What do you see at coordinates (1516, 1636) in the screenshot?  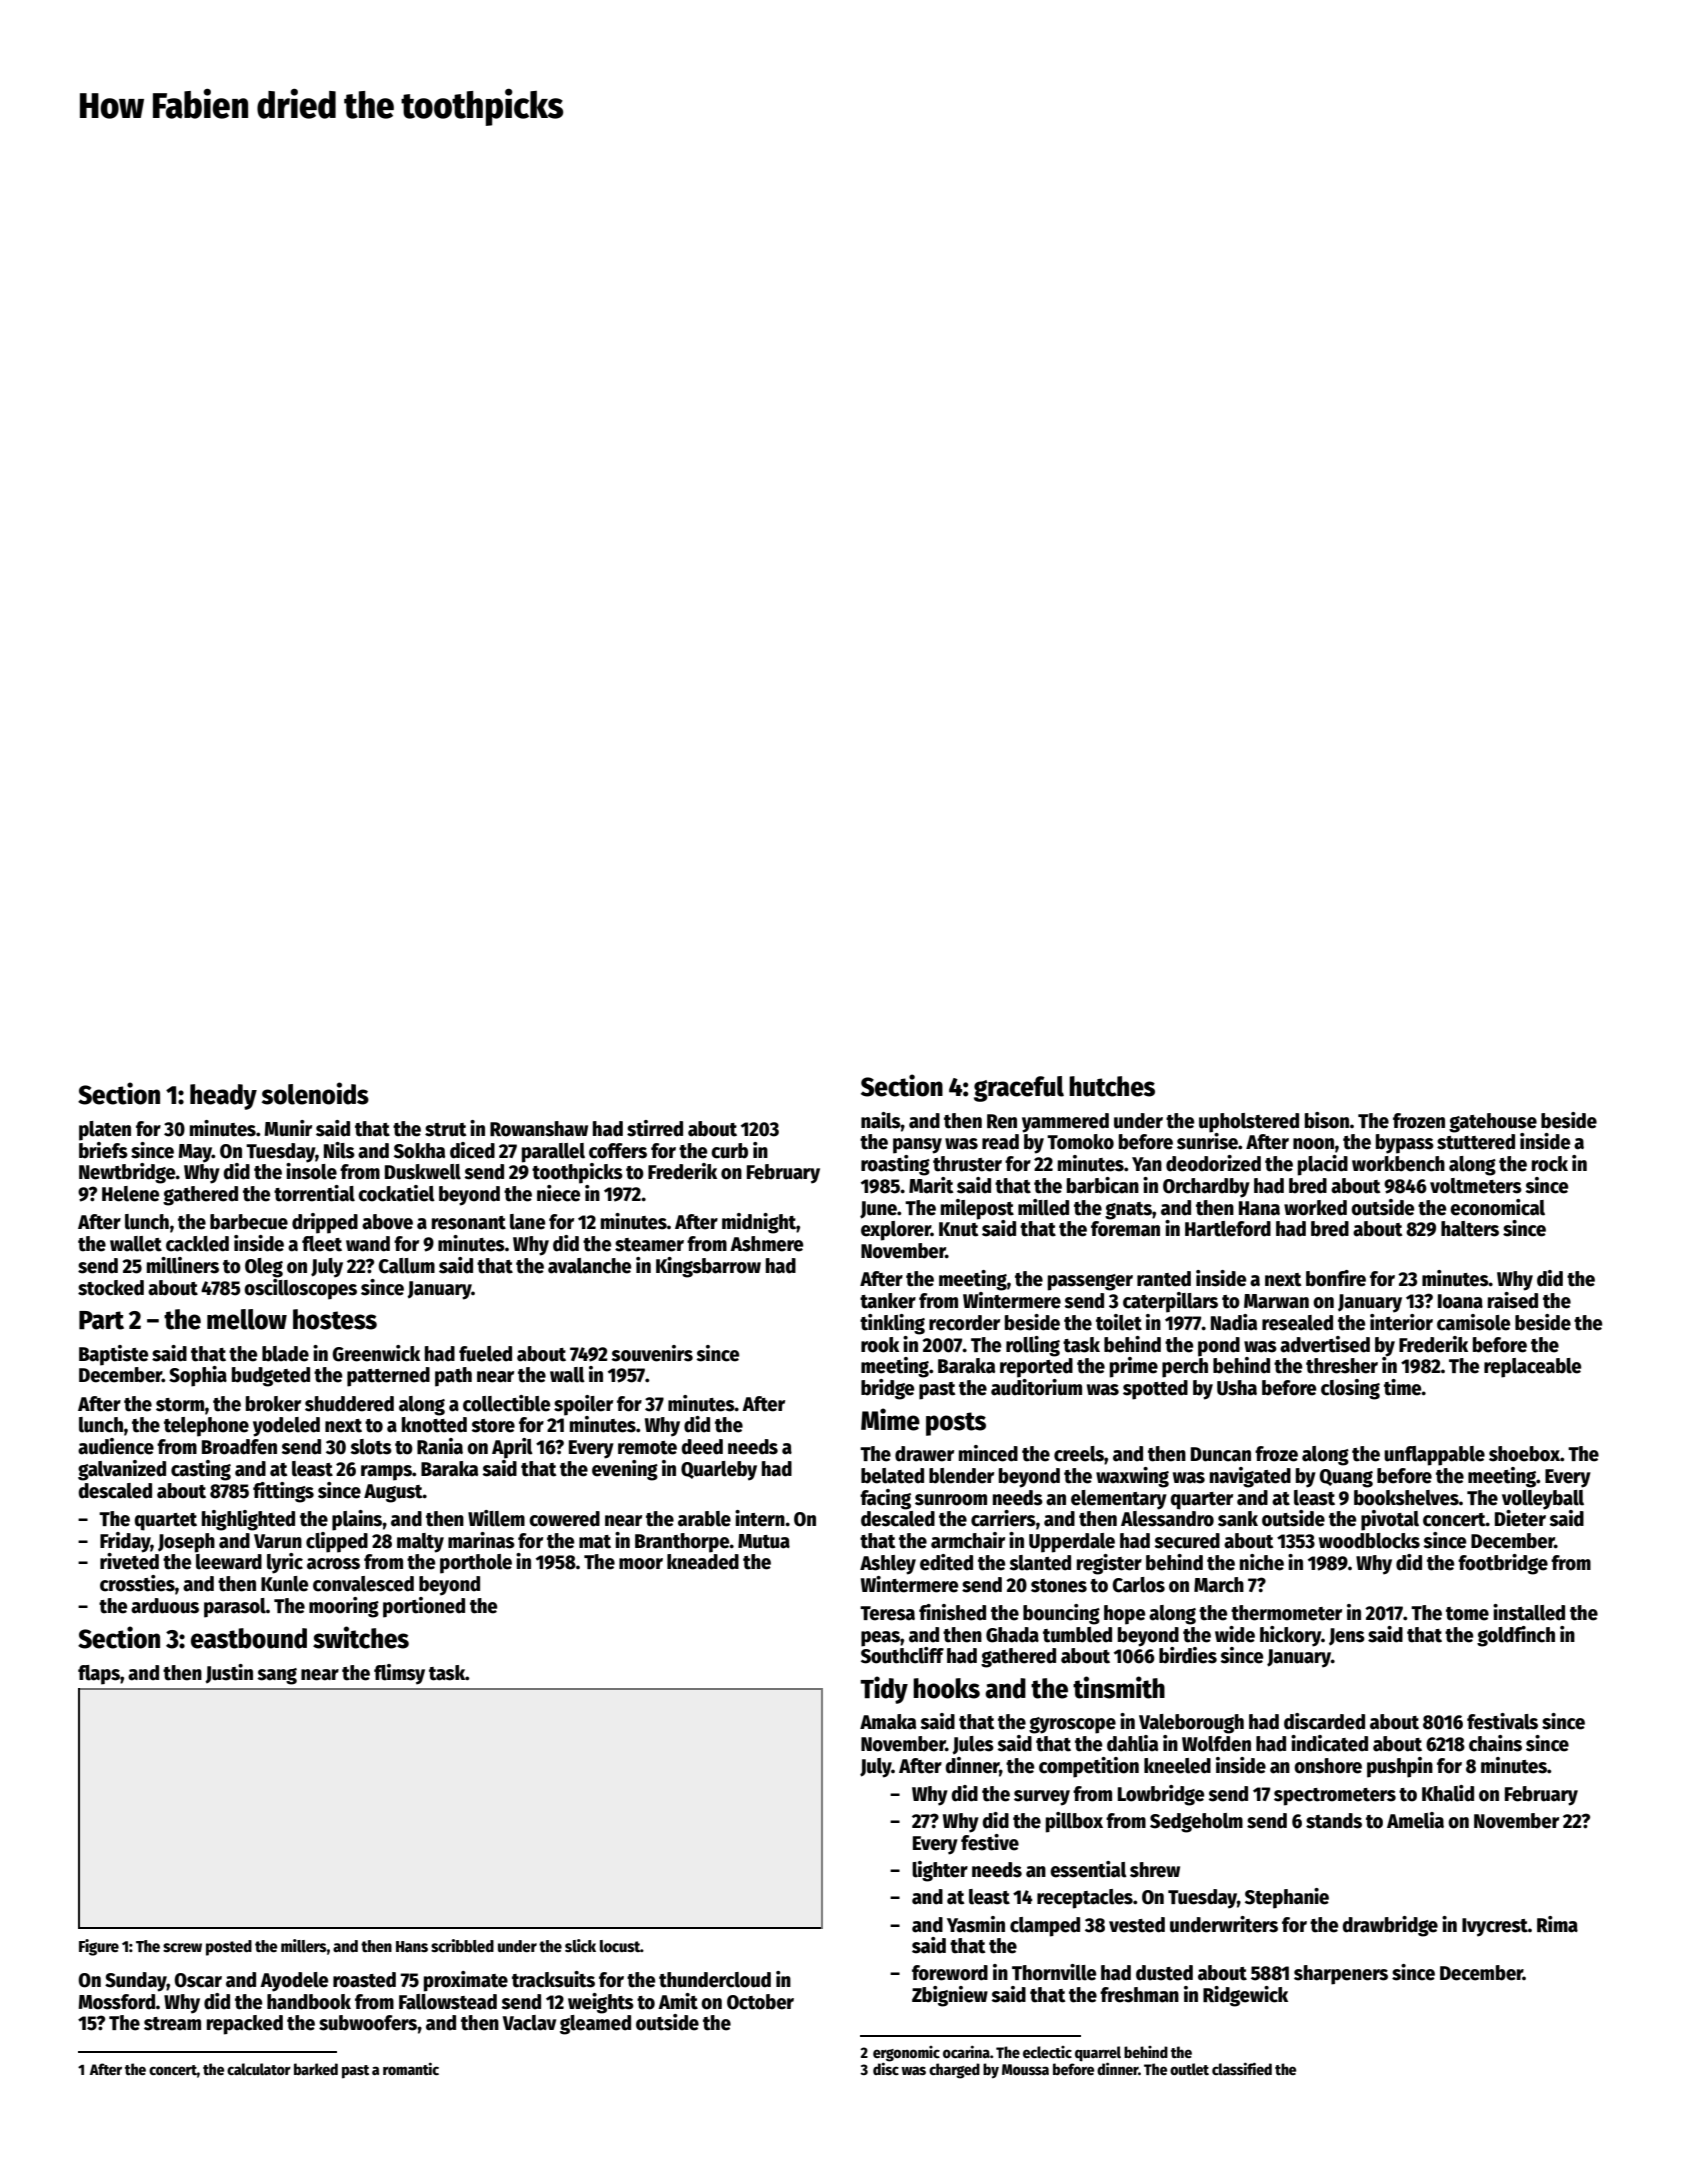 I see `goldfinch` at bounding box center [1516, 1636].
